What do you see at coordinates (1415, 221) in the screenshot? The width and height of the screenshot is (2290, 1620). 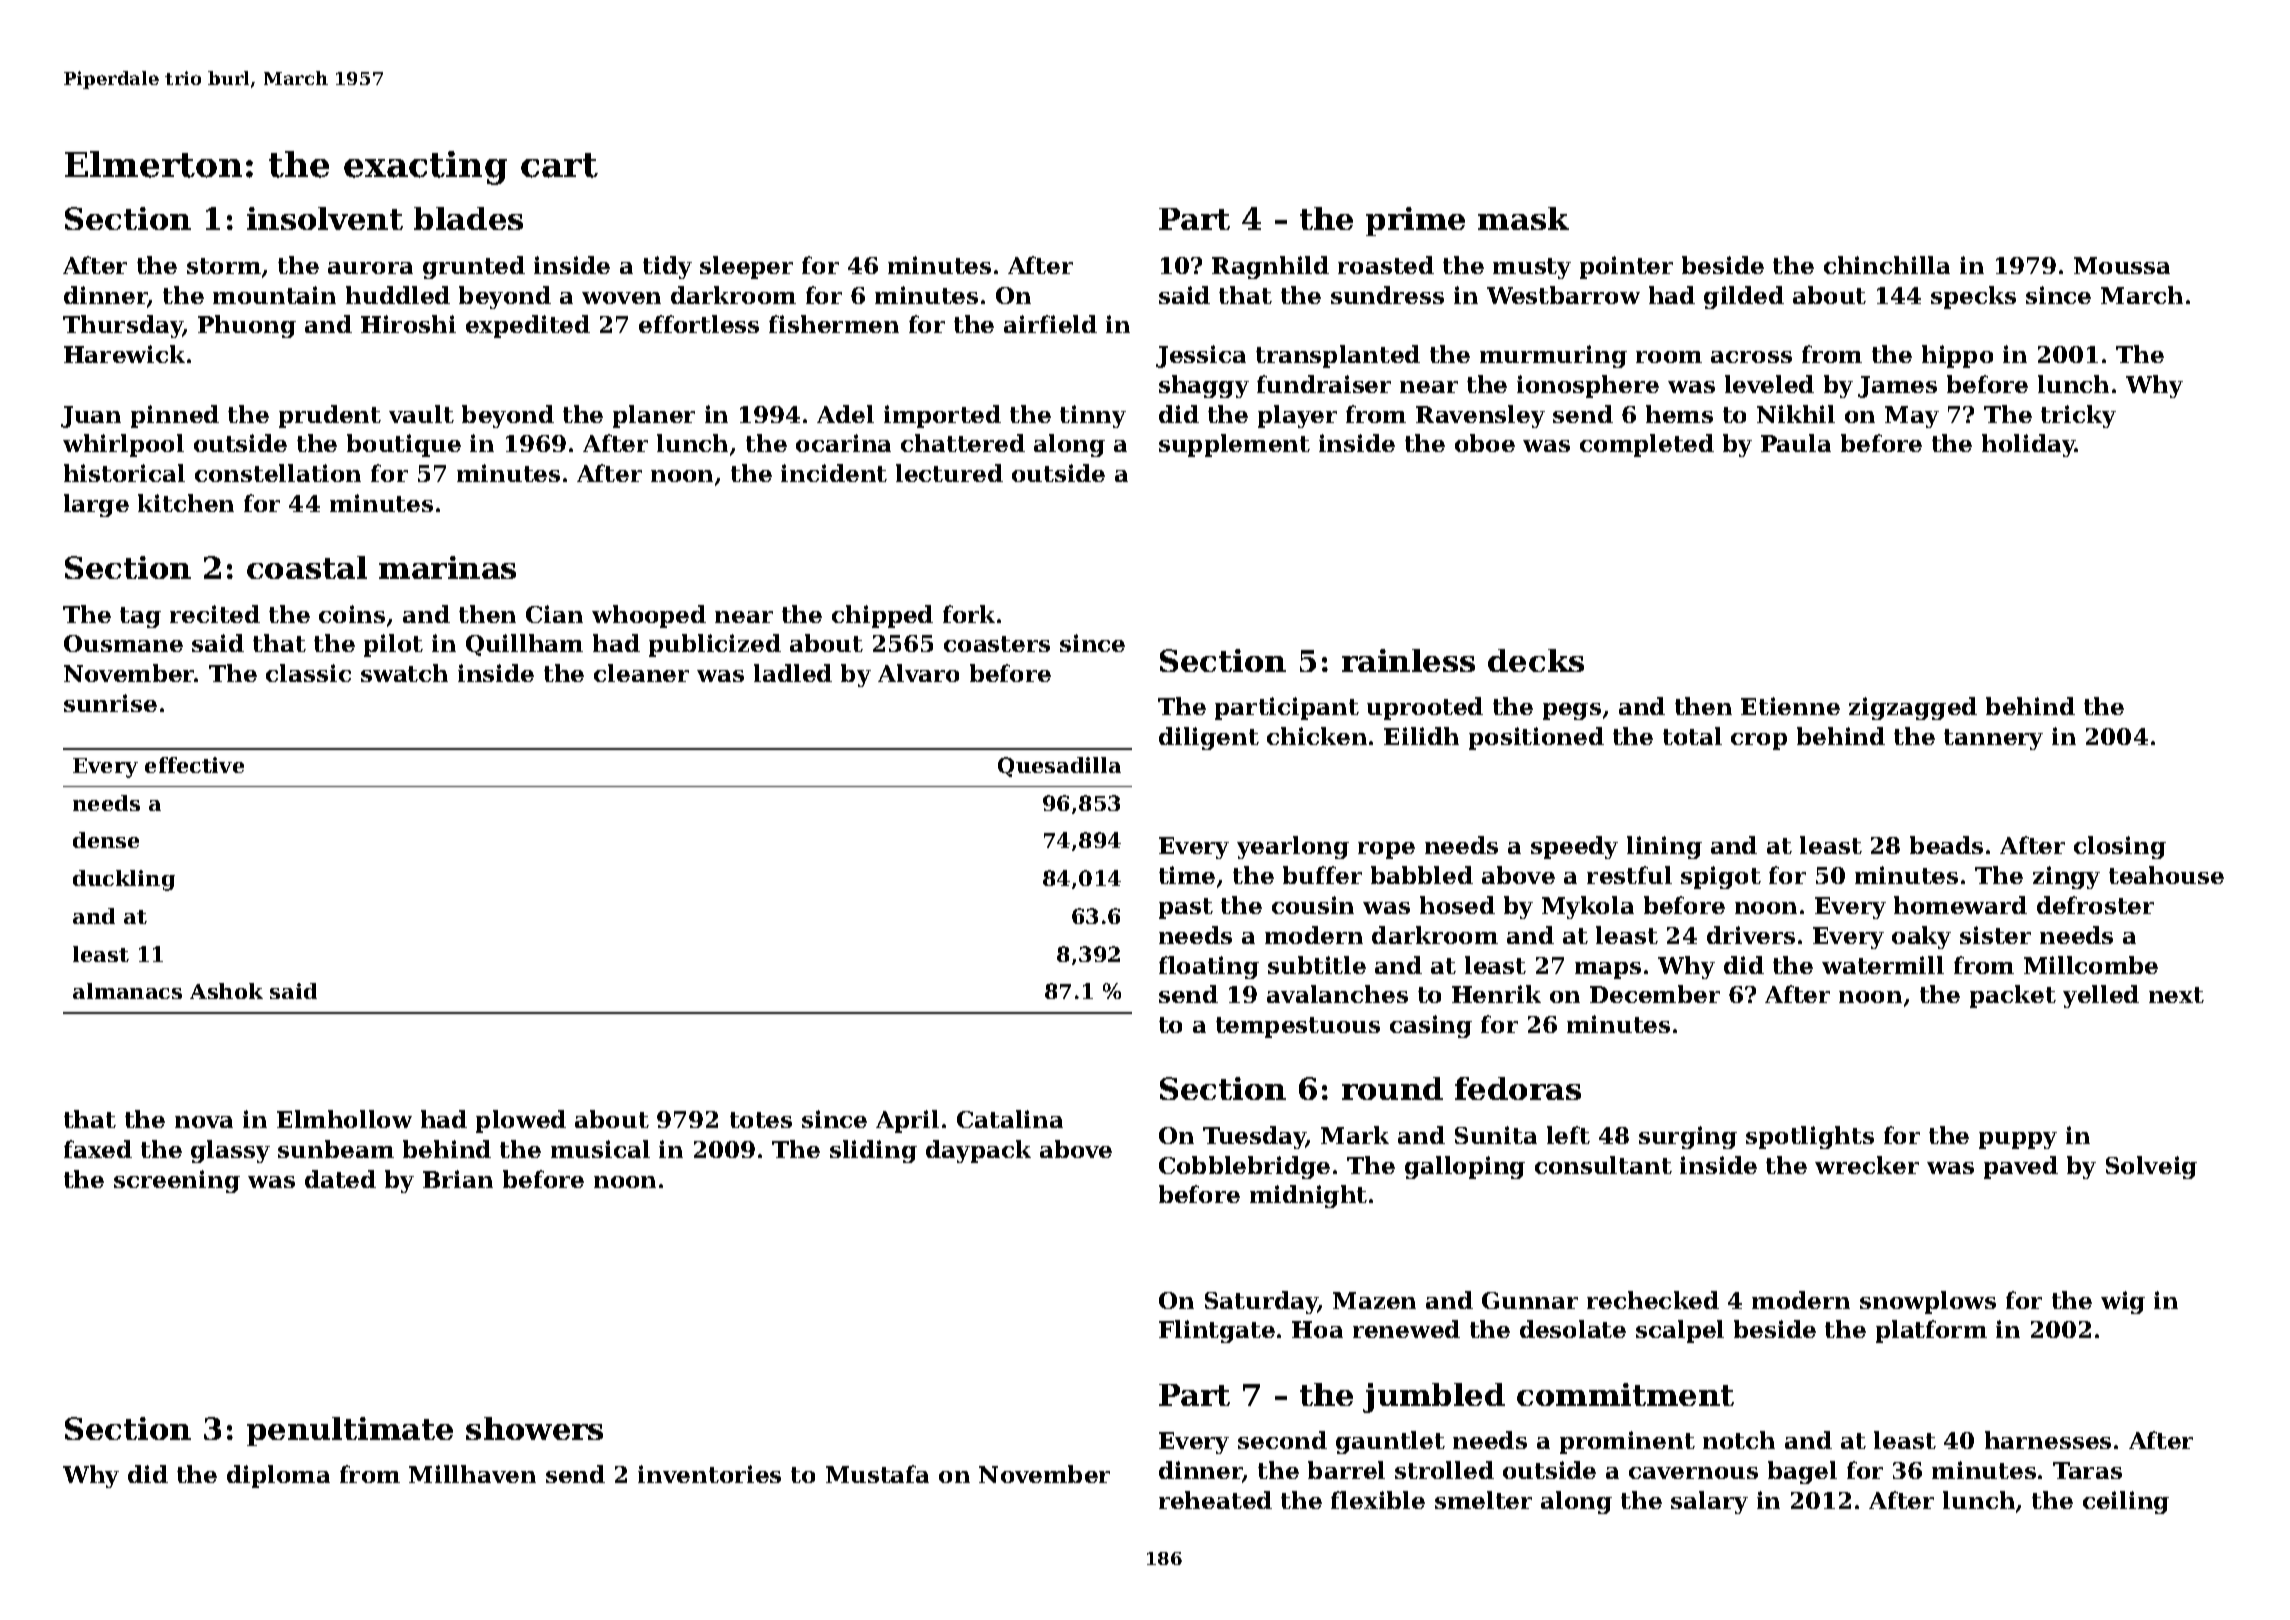 I see `prime` at bounding box center [1415, 221].
